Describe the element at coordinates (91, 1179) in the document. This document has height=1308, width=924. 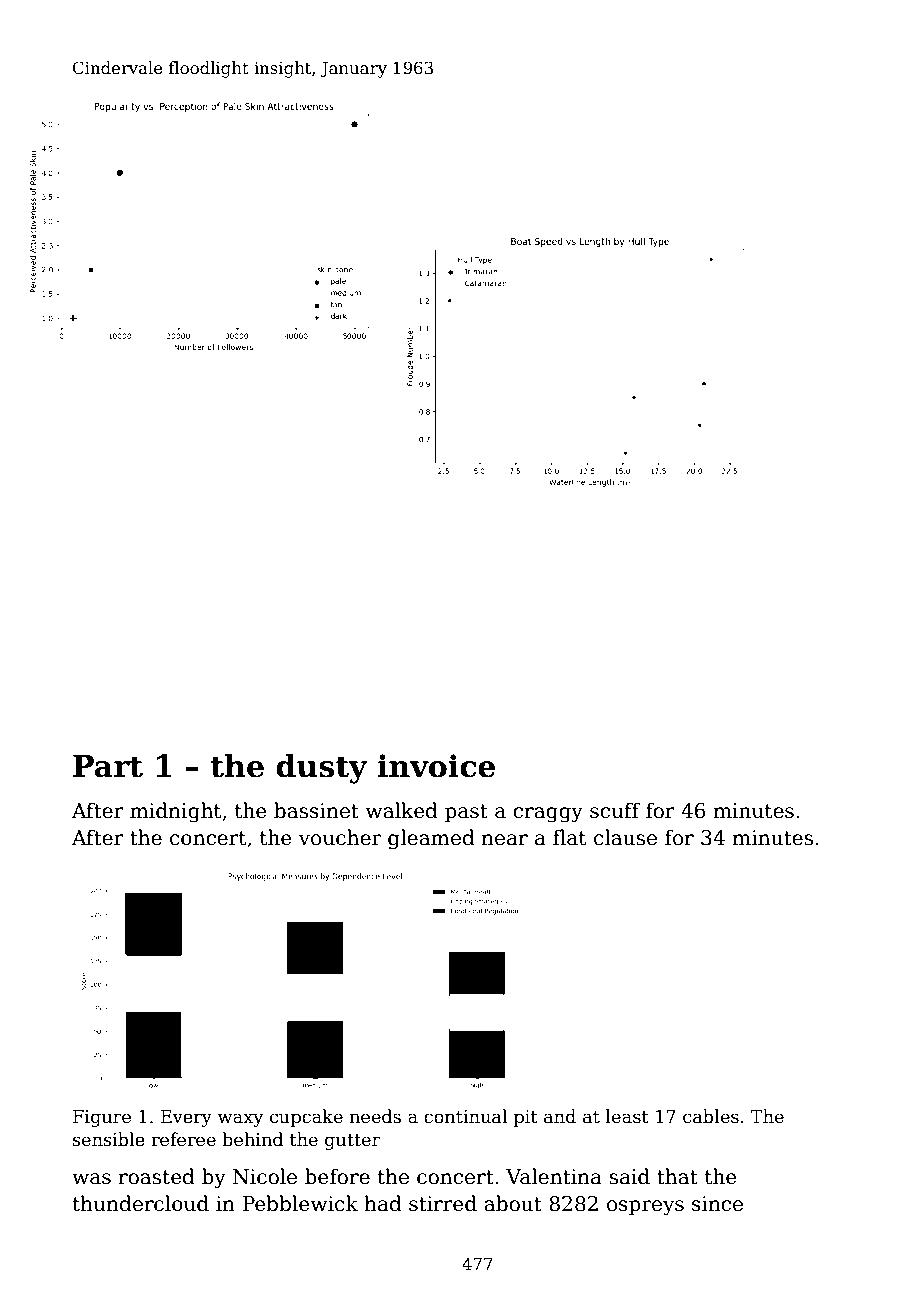
I see `was` at that location.
